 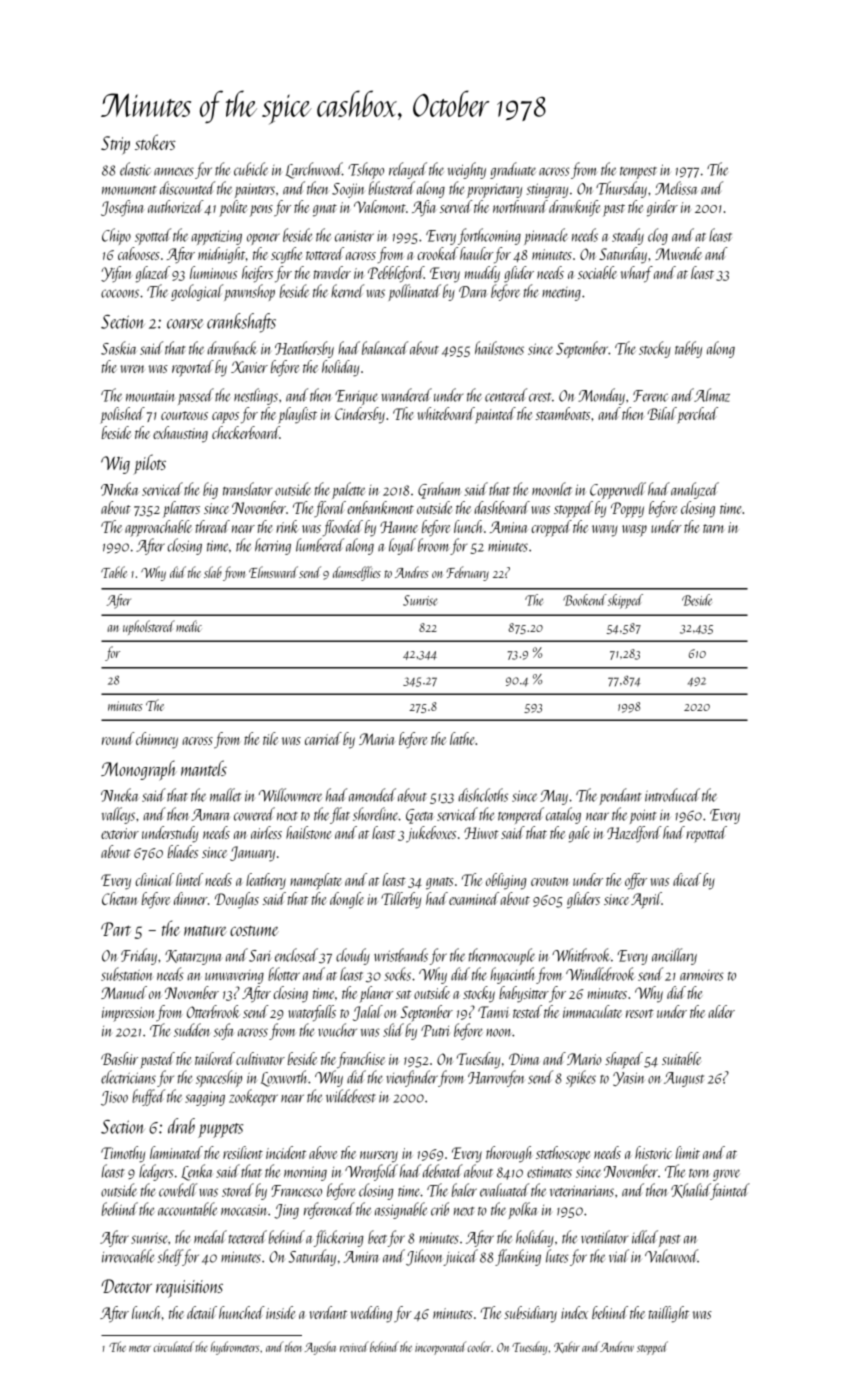 What do you see at coordinates (354, 236) in the document?
I see `canister` at bounding box center [354, 236].
